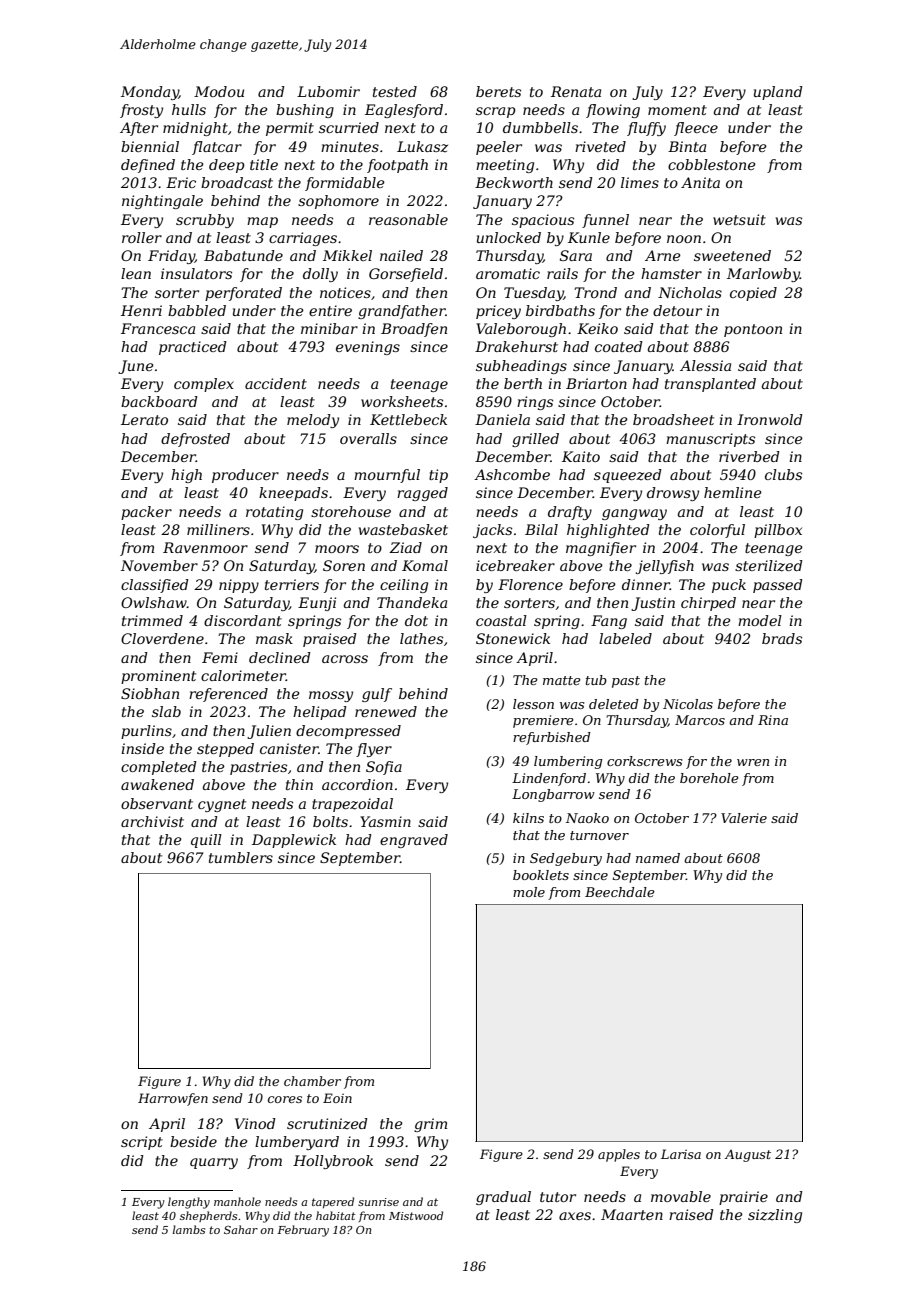 Image resolution: width=924 pixels, height=1308 pixels. What do you see at coordinates (328, 91) in the page?
I see `Lubomir` at bounding box center [328, 91].
